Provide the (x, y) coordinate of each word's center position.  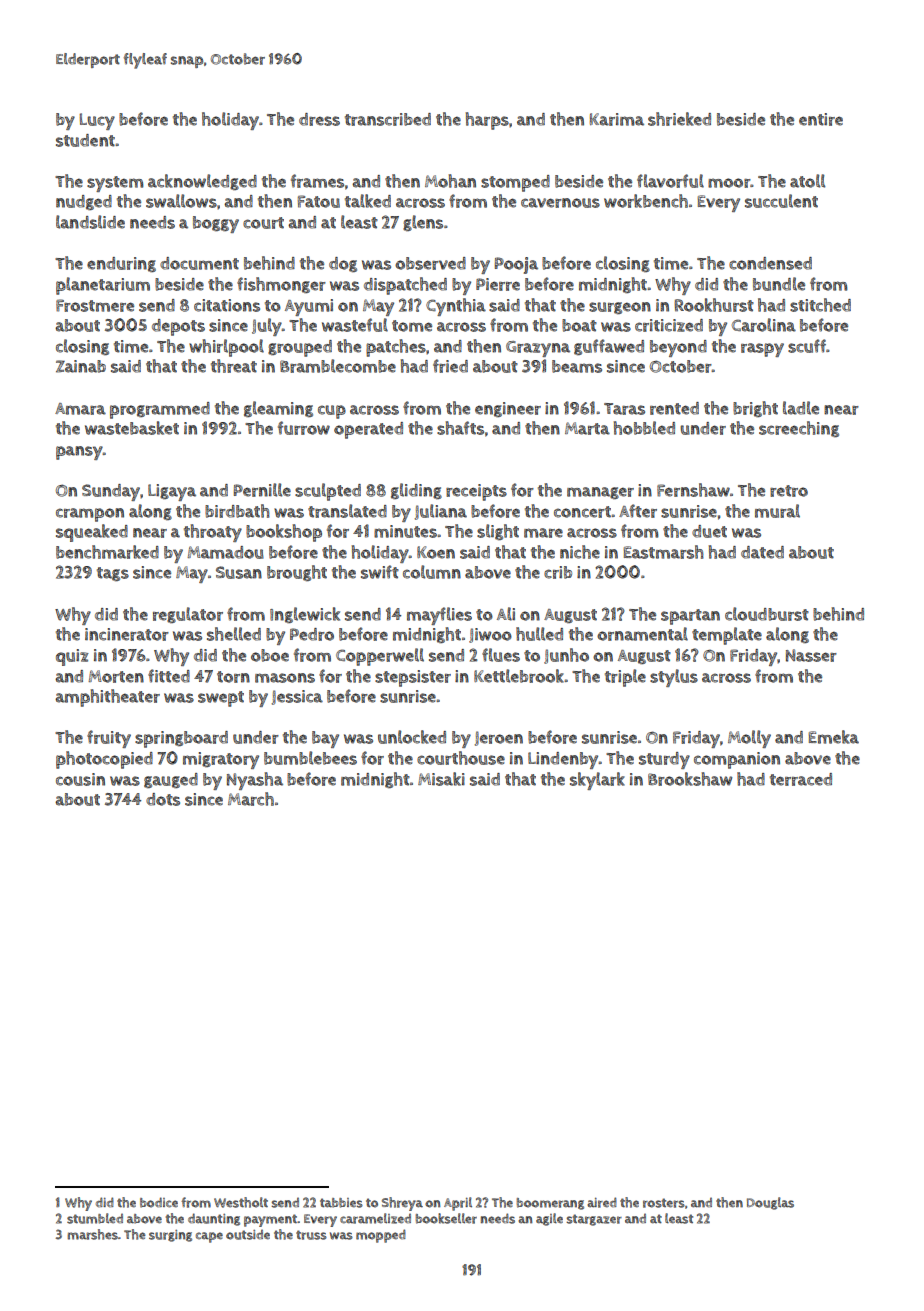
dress (319, 119)
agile (549, 1219)
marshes (92, 1234)
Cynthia (456, 307)
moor (729, 183)
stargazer (594, 1220)
